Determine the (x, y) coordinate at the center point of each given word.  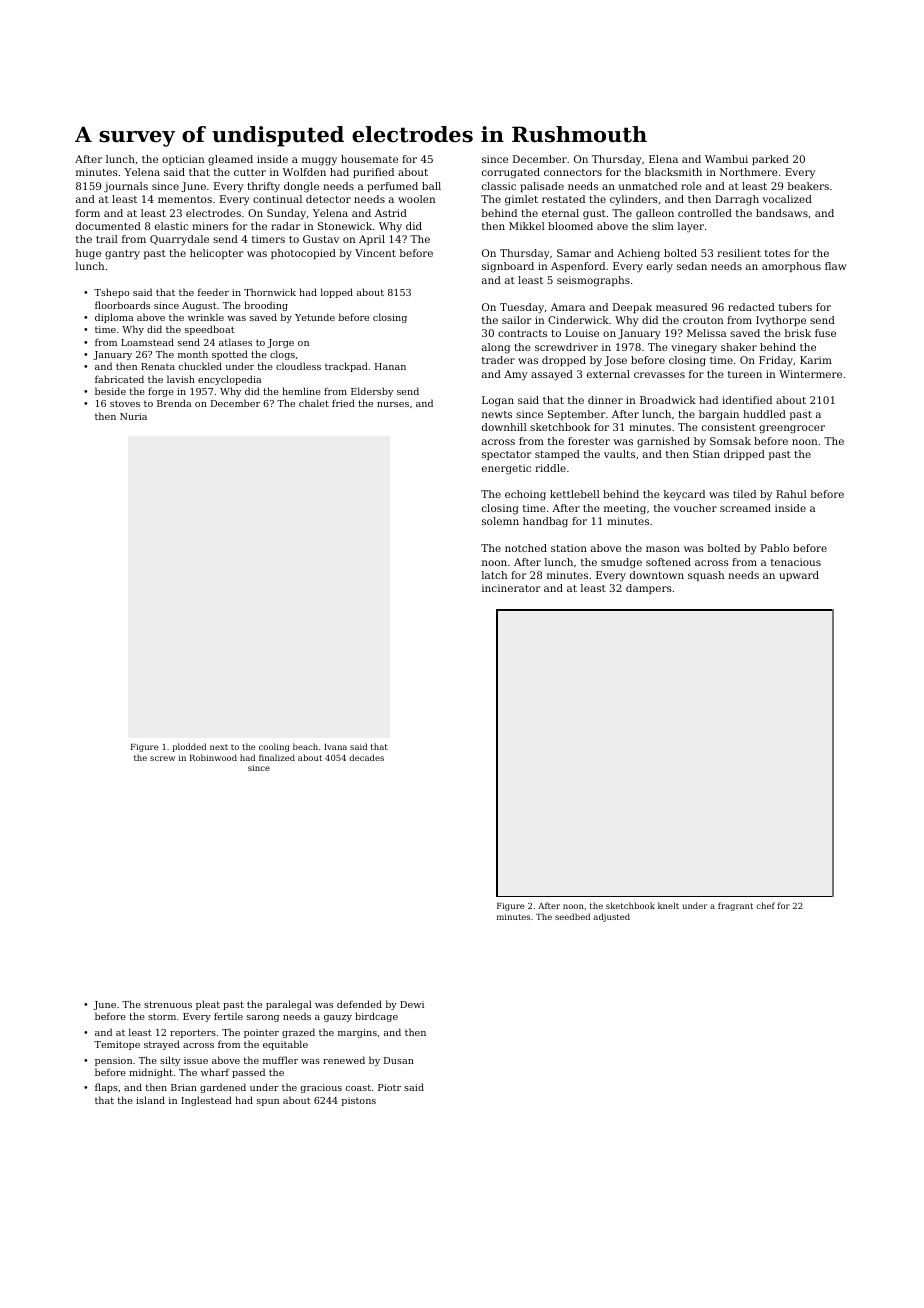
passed (248, 1073)
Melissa (706, 333)
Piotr (389, 1087)
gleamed (230, 160)
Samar (574, 253)
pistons (359, 1101)
